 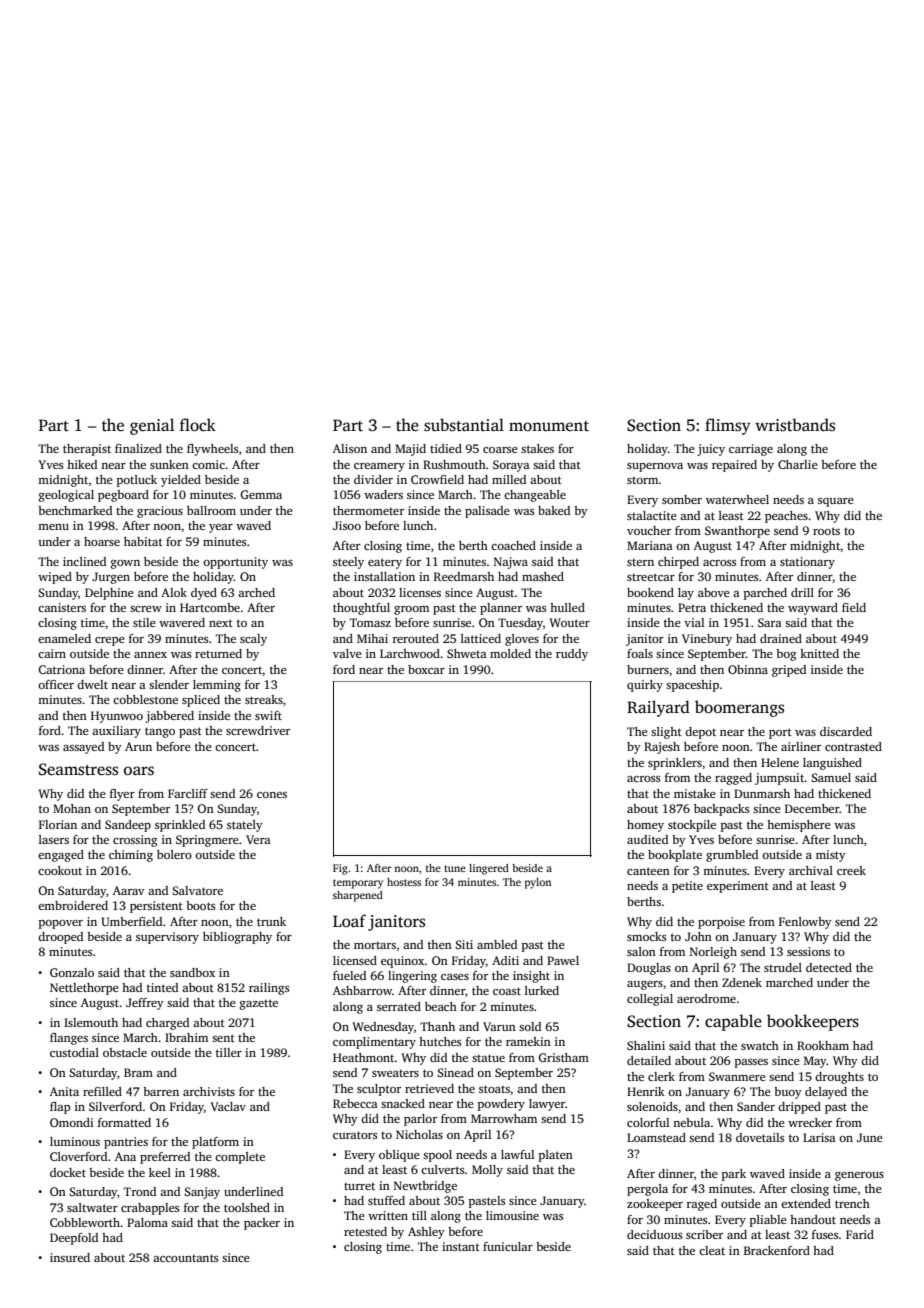 What do you see at coordinates (85, 1222) in the screenshot?
I see `Cobbleworth` at bounding box center [85, 1222].
